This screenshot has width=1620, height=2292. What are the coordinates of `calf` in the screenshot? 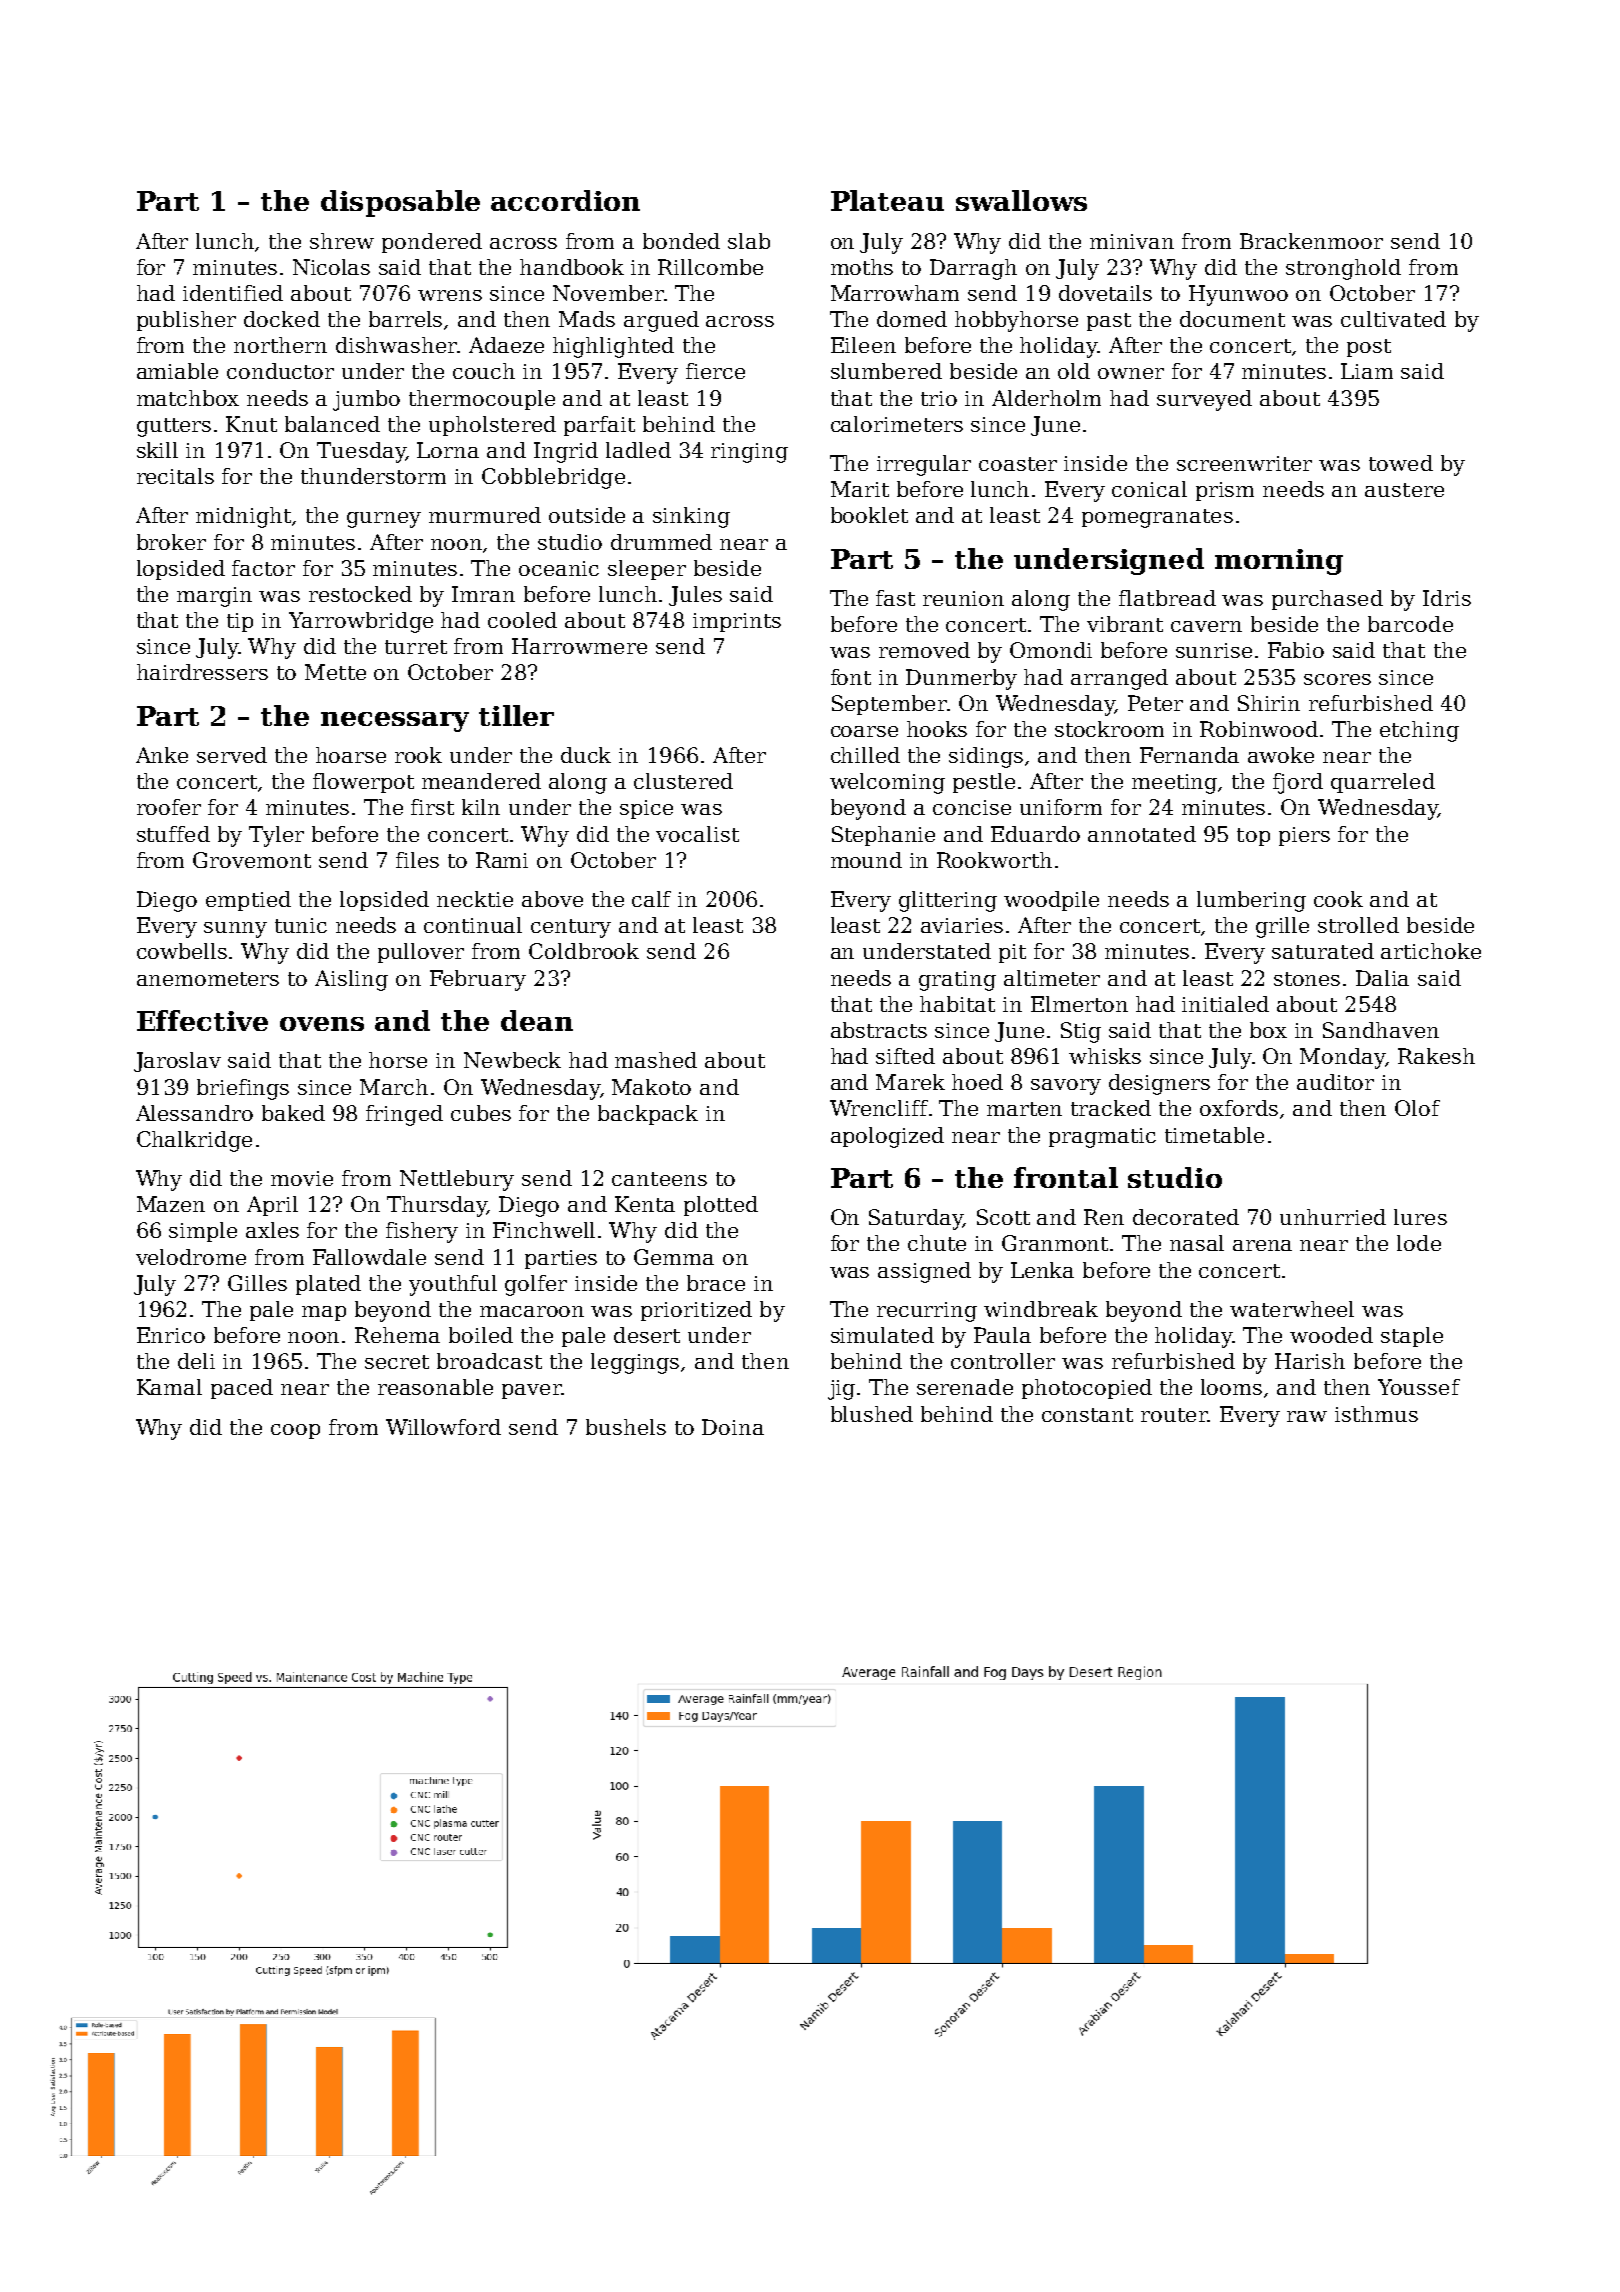 It's located at (651, 899).
